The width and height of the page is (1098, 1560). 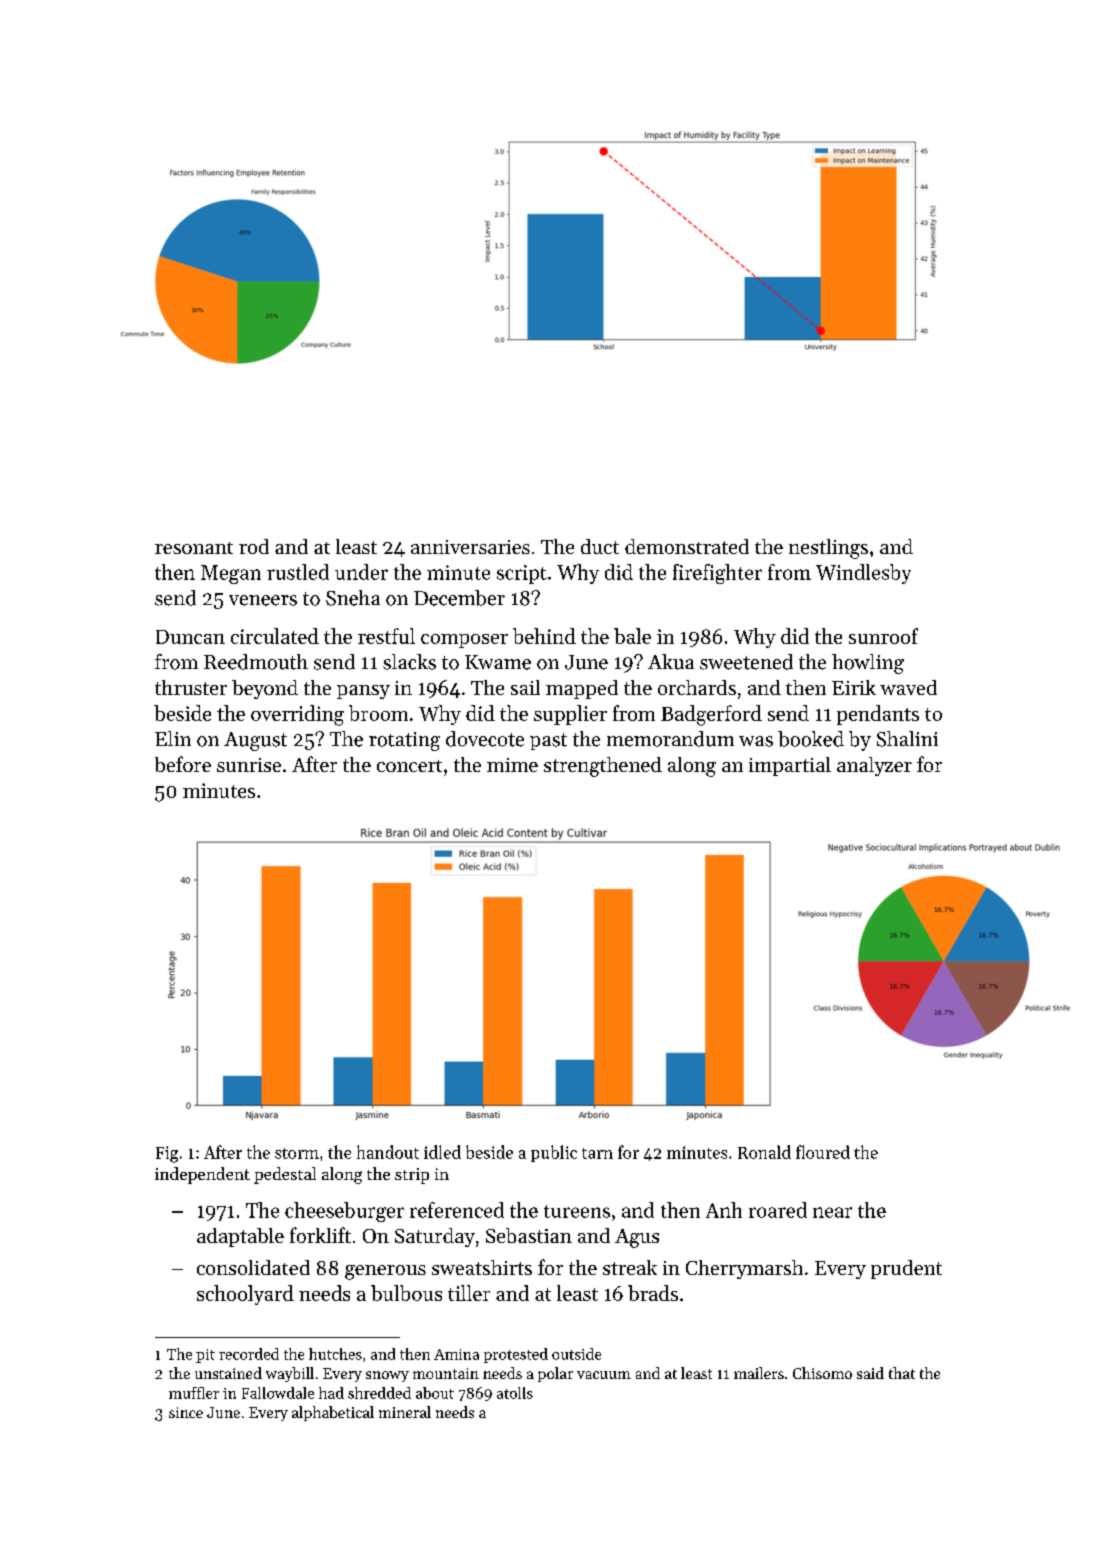 What do you see at coordinates (186, 1412) in the page?
I see `since` at bounding box center [186, 1412].
